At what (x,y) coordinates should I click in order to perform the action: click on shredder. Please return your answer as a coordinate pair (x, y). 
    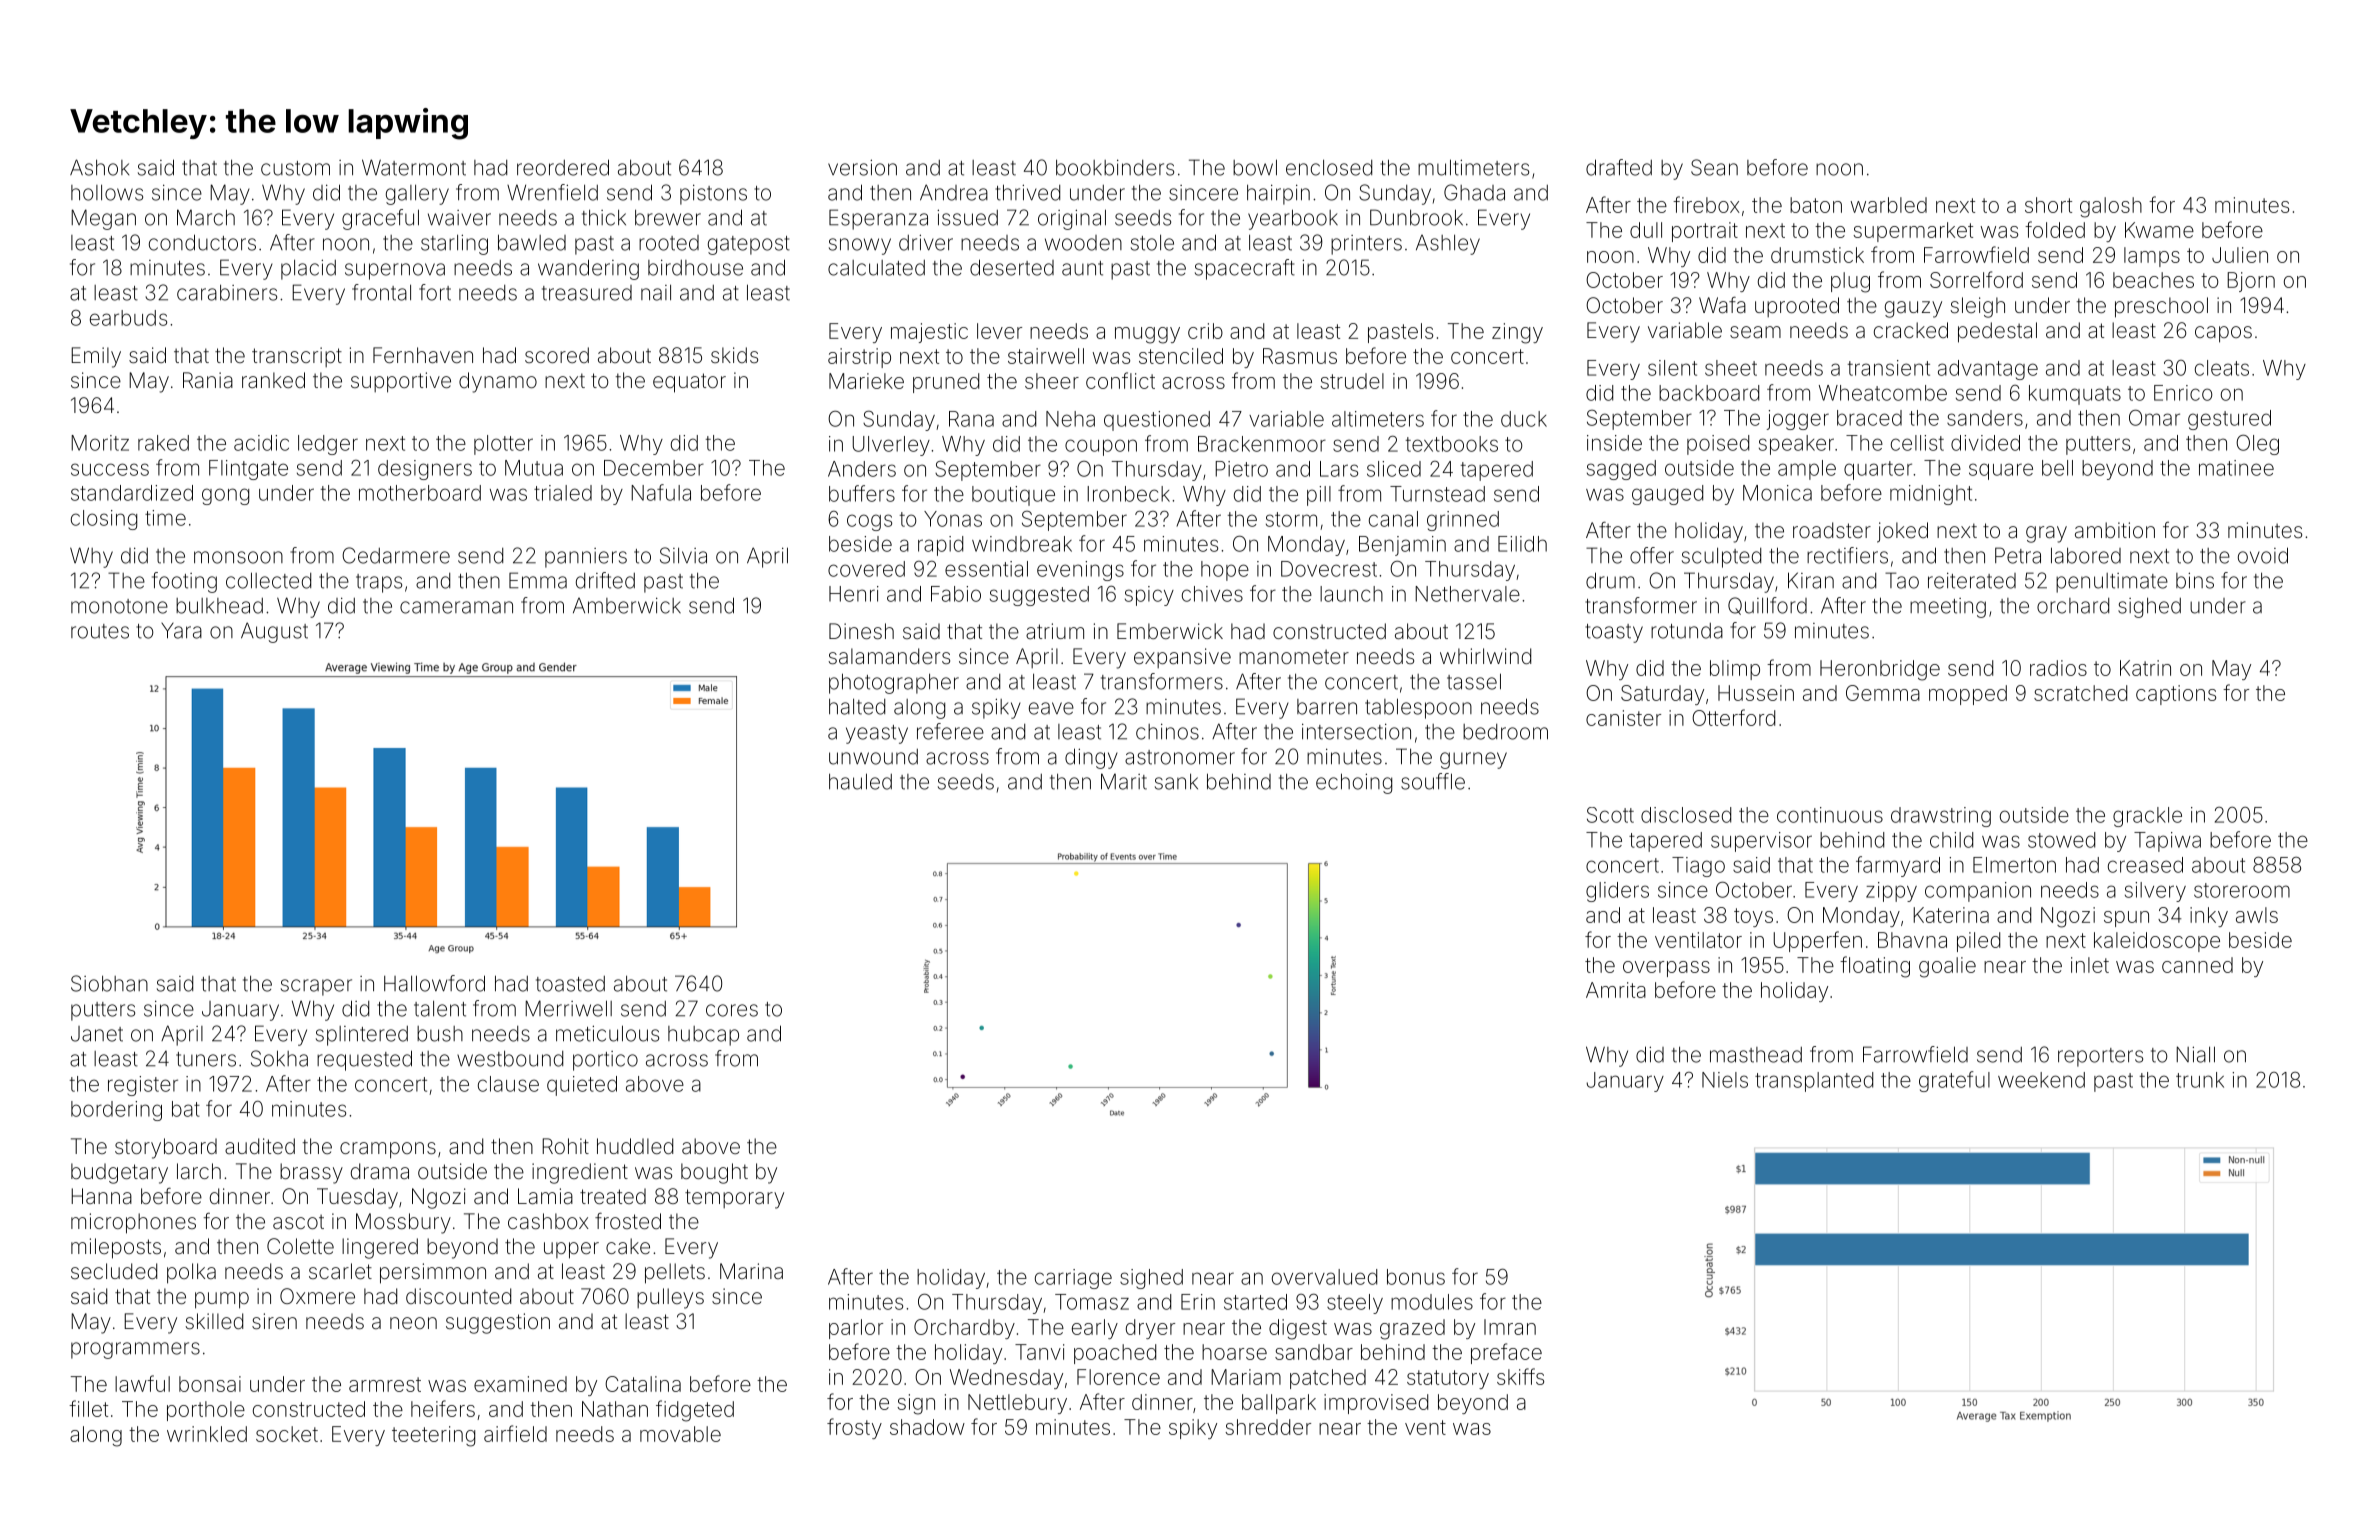
    Looking at the image, I should click on (1268, 1427).
